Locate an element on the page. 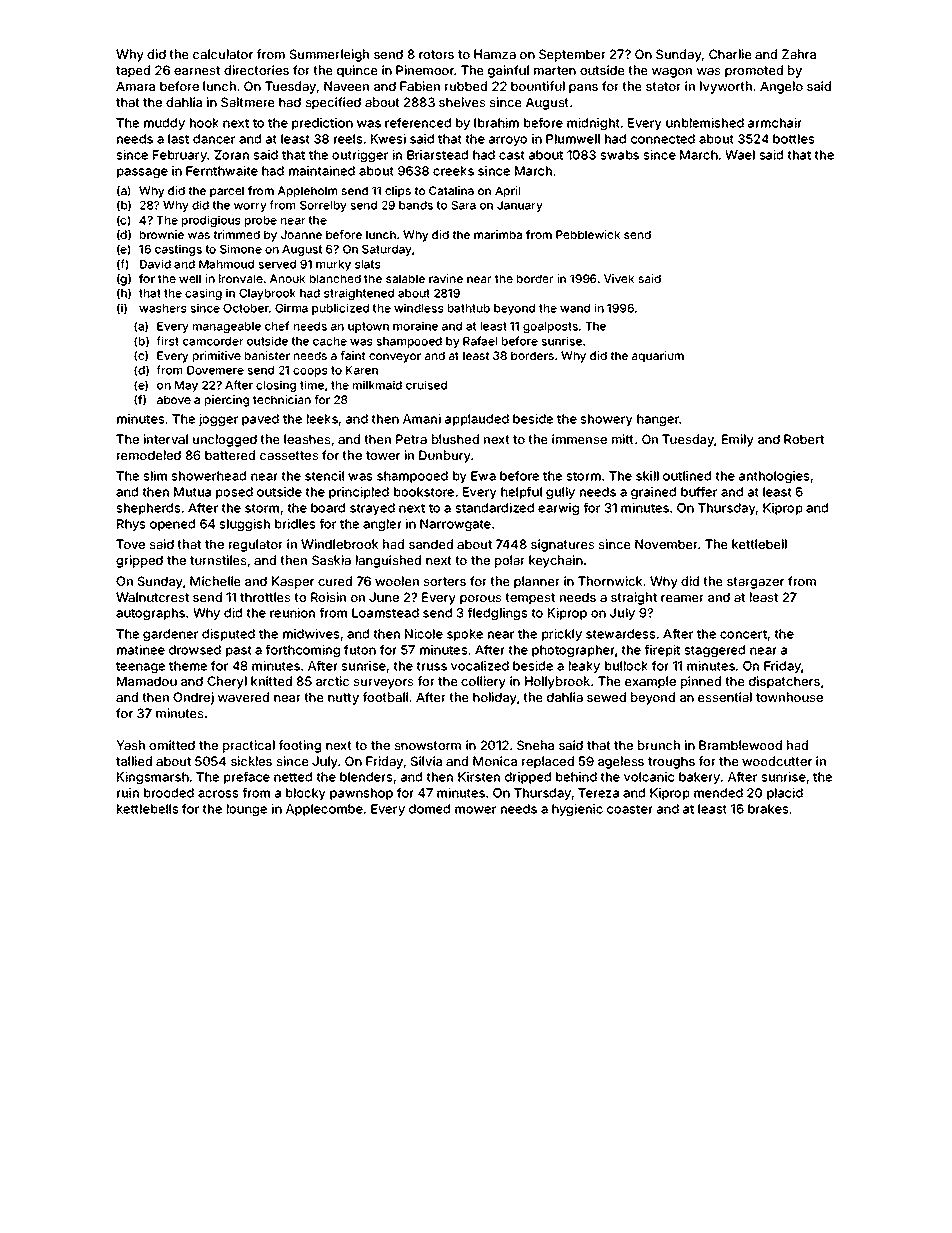  Charlie is located at coordinates (730, 54).
